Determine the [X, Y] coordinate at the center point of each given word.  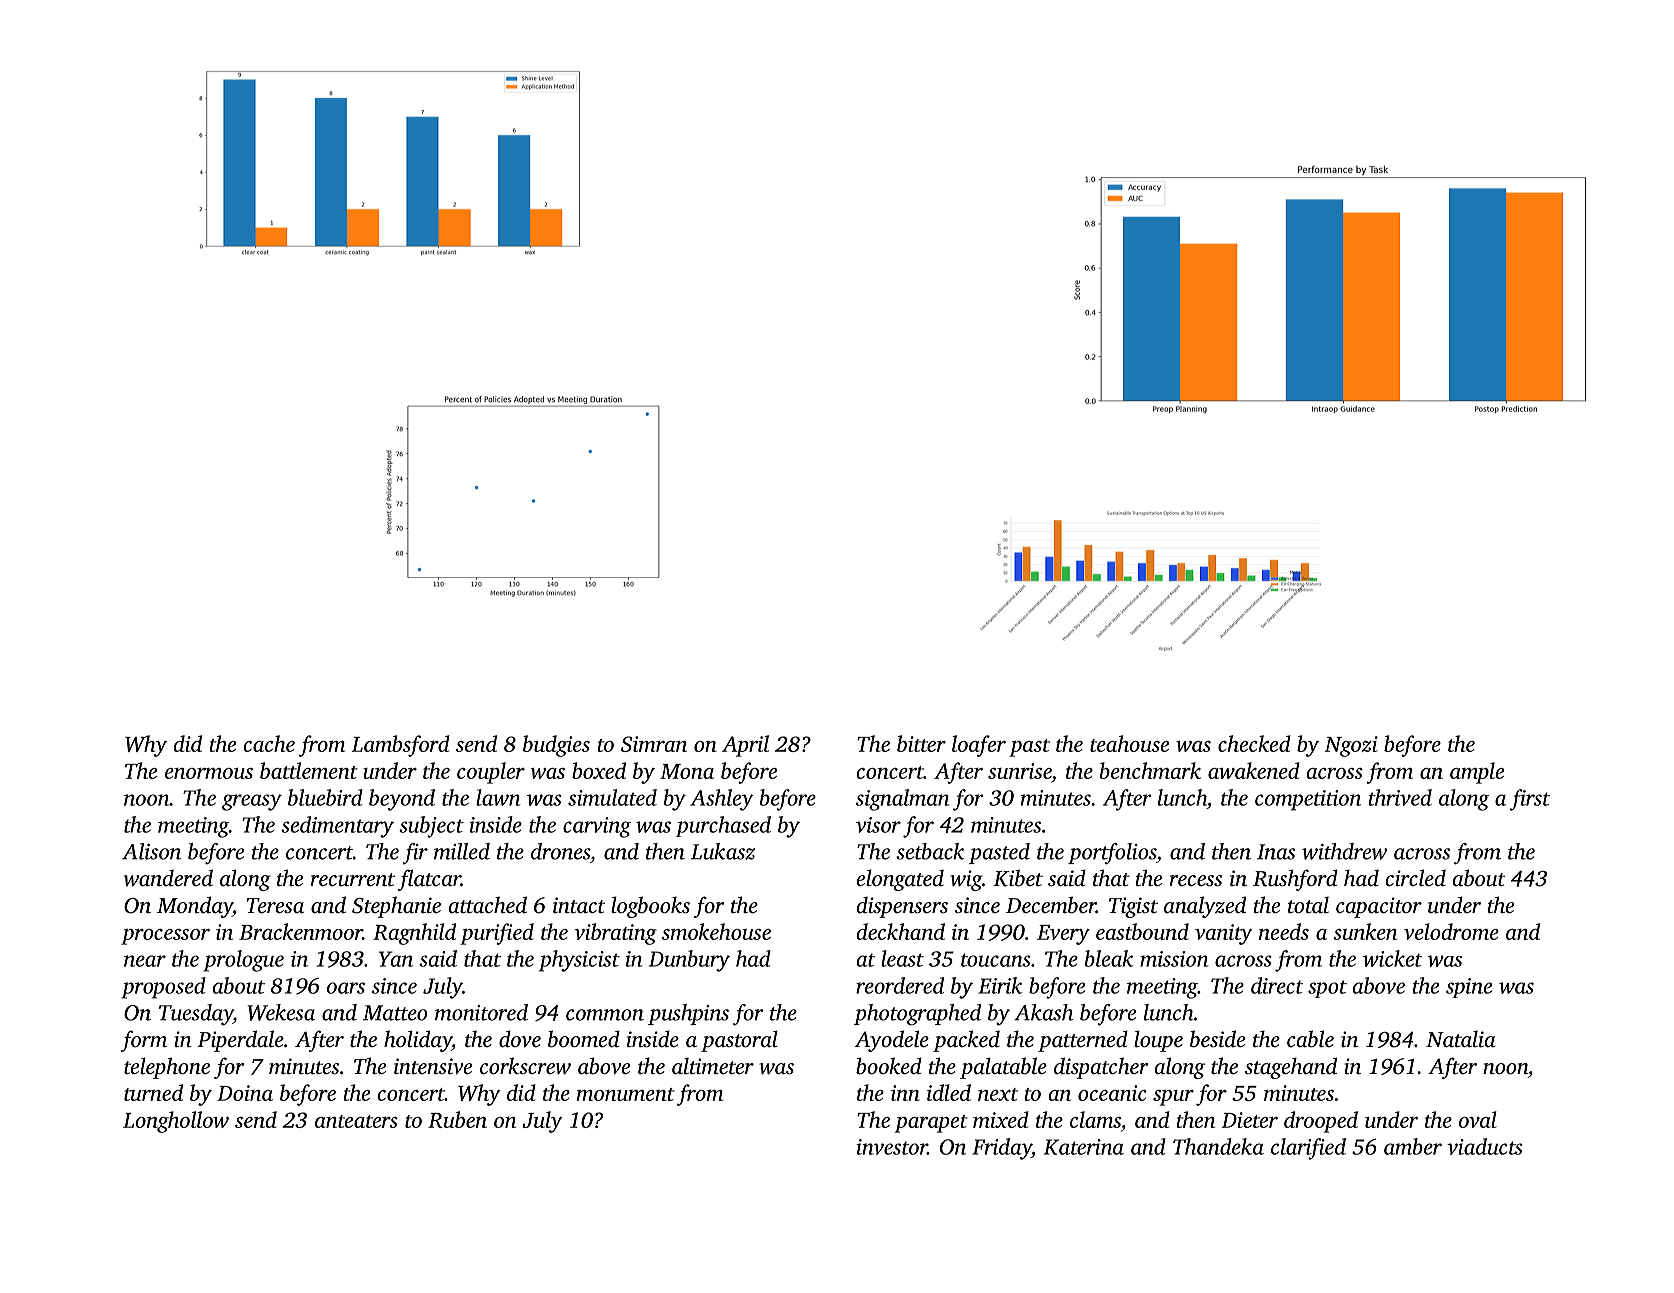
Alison [151, 851]
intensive [433, 1066]
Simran [654, 744]
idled [949, 1092]
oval [1478, 1119]
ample [1477, 773]
